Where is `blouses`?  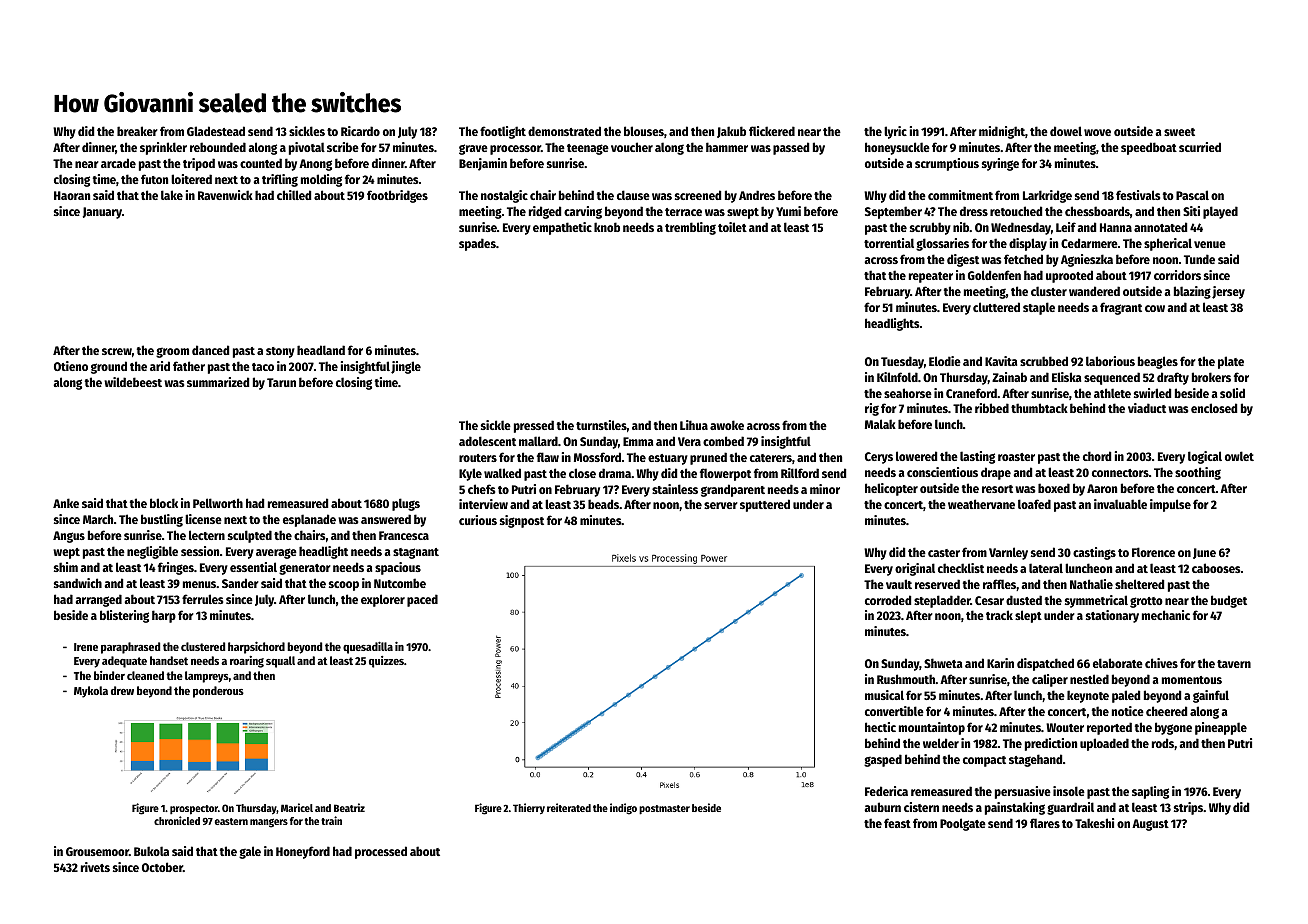 blouses is located at coordinates (644, 131).
